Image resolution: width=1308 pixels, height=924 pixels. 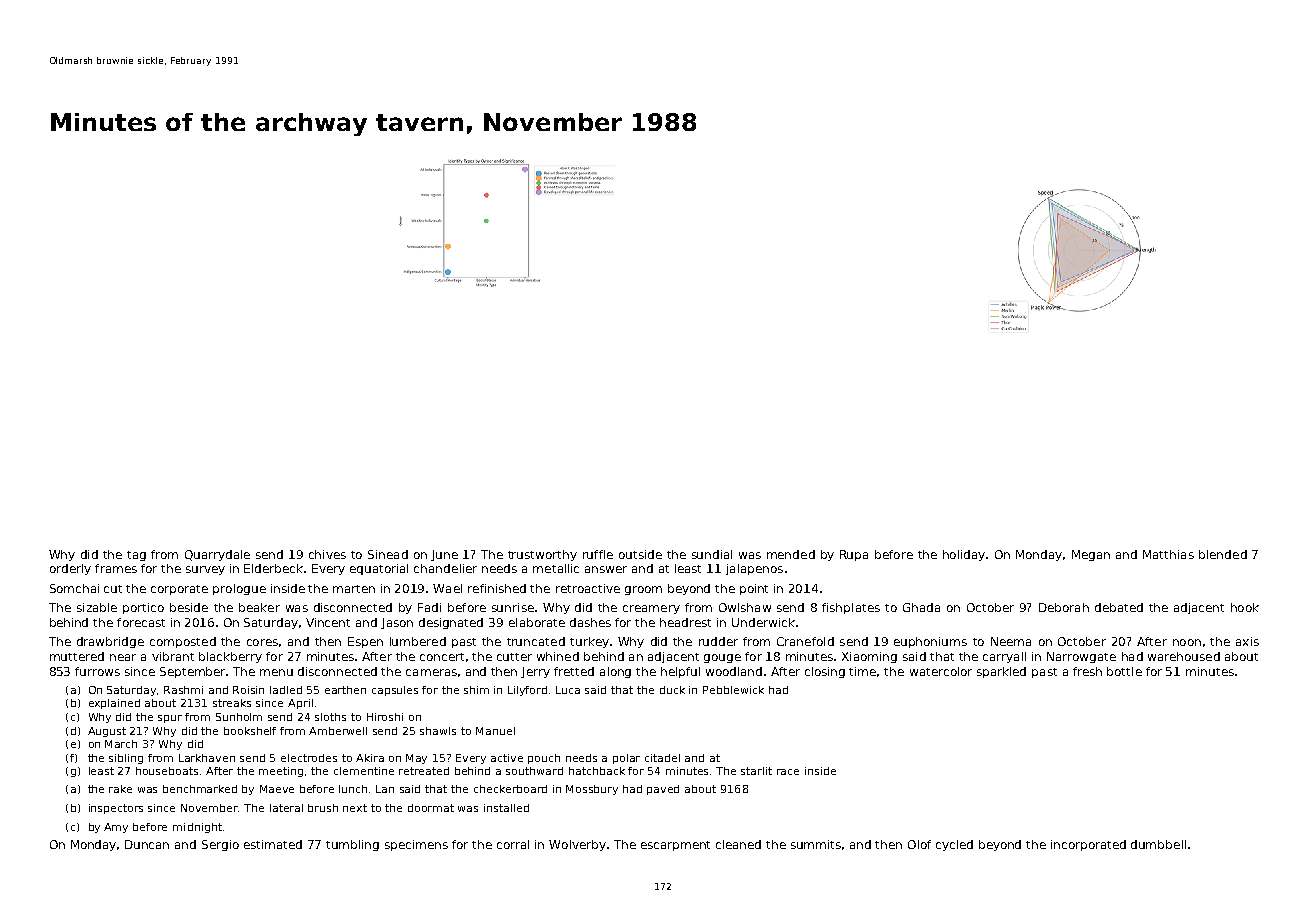 What do you see at coordinates (535, 672) in the screenshot?
I see `Jerry` at bounding box center [535, 672].
